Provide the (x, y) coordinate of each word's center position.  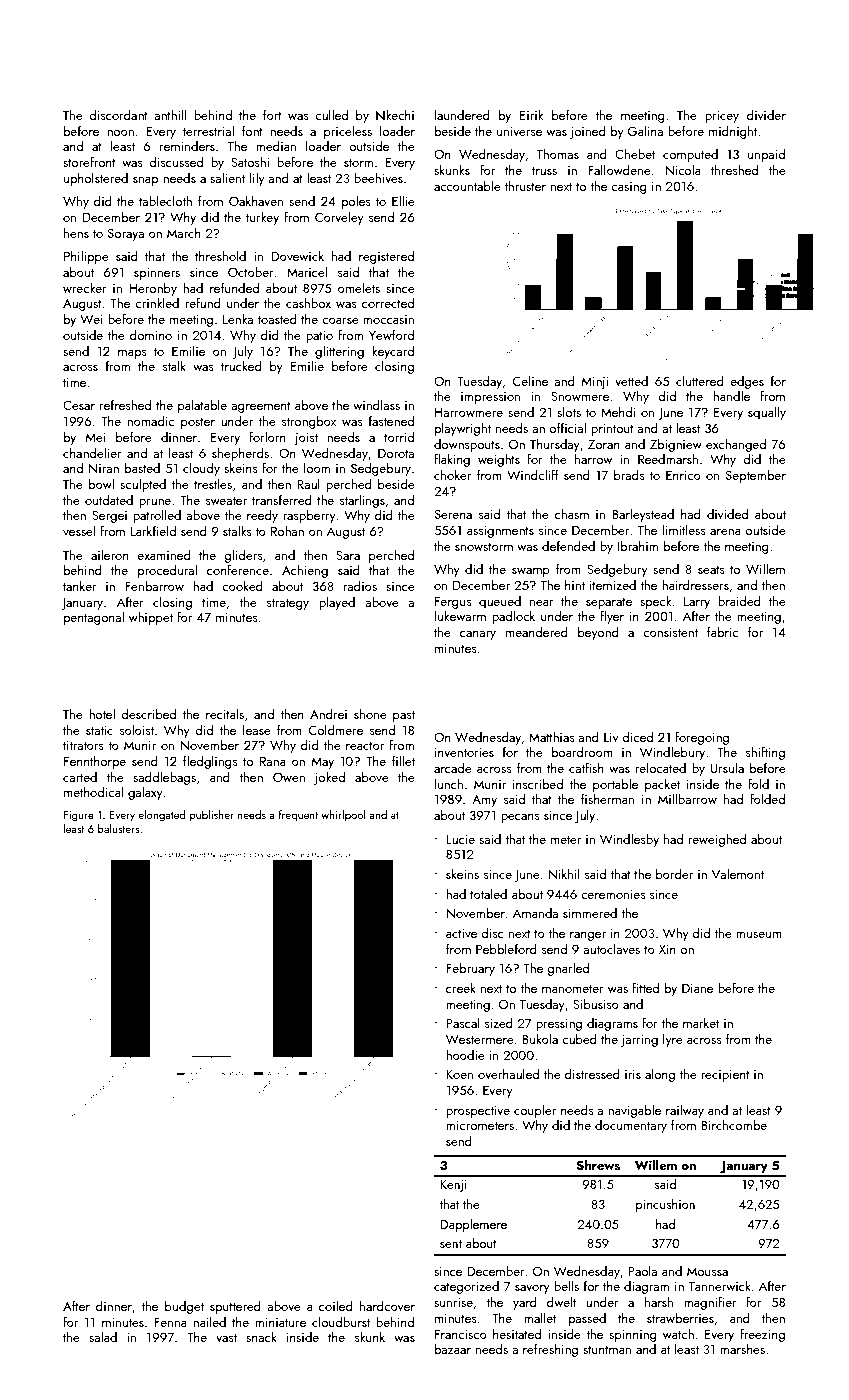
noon (120, 133)
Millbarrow (687, 799)
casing (629, 188)
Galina (645, 130)
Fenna (170, 1322)
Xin (667, 949)
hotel (102, 714)
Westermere (480, 1039)
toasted (277, 319)
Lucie (460, 839)
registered (386, 257)
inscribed (538, 784)
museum (759, 935)
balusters (119, 828)
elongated (161, 816)
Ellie (403, 201)
